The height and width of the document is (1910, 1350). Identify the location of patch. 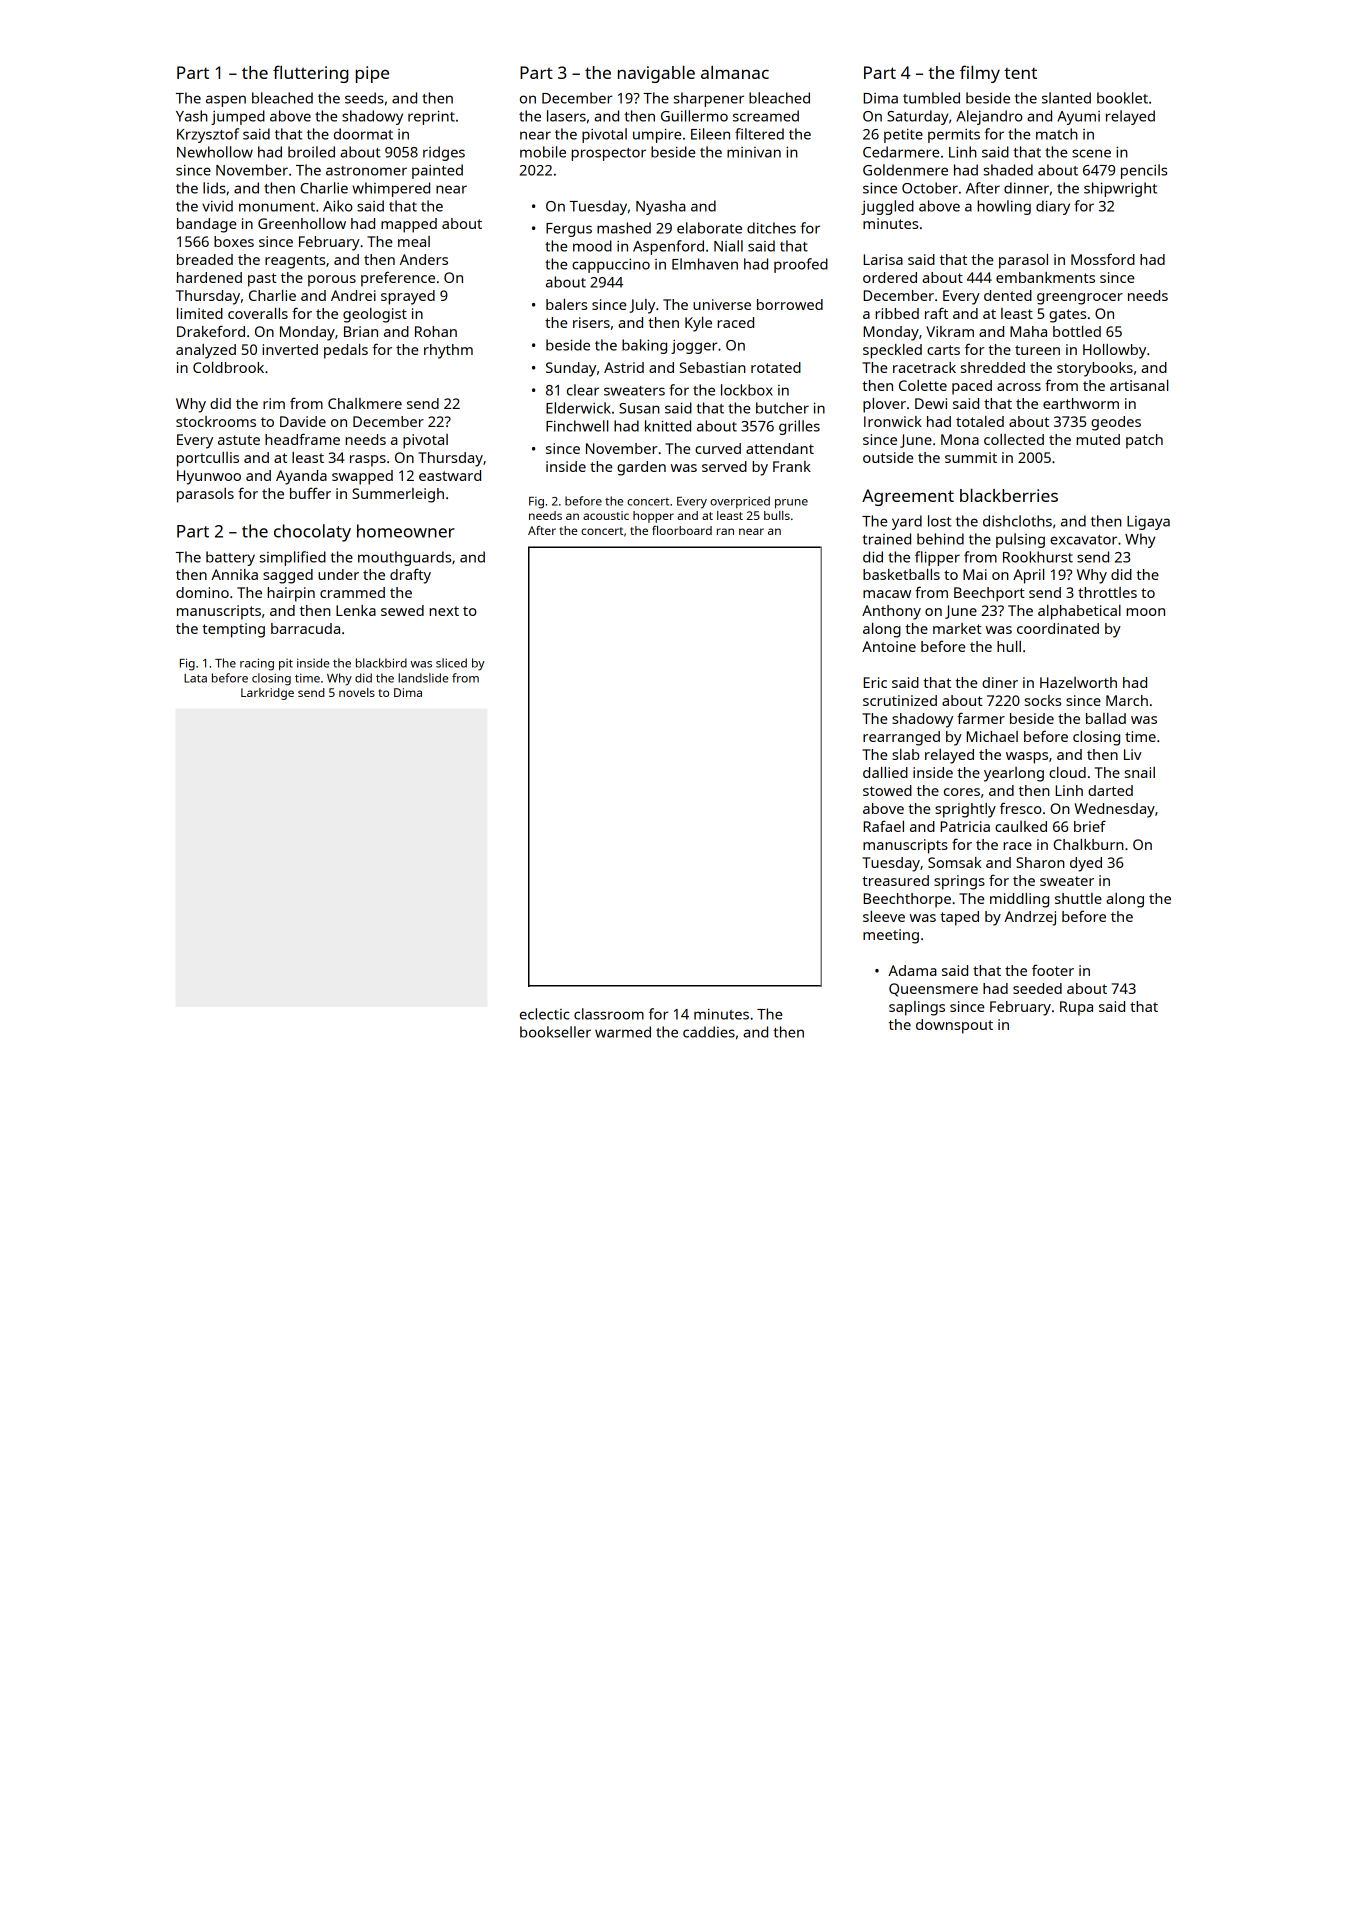
(1144, 441).
